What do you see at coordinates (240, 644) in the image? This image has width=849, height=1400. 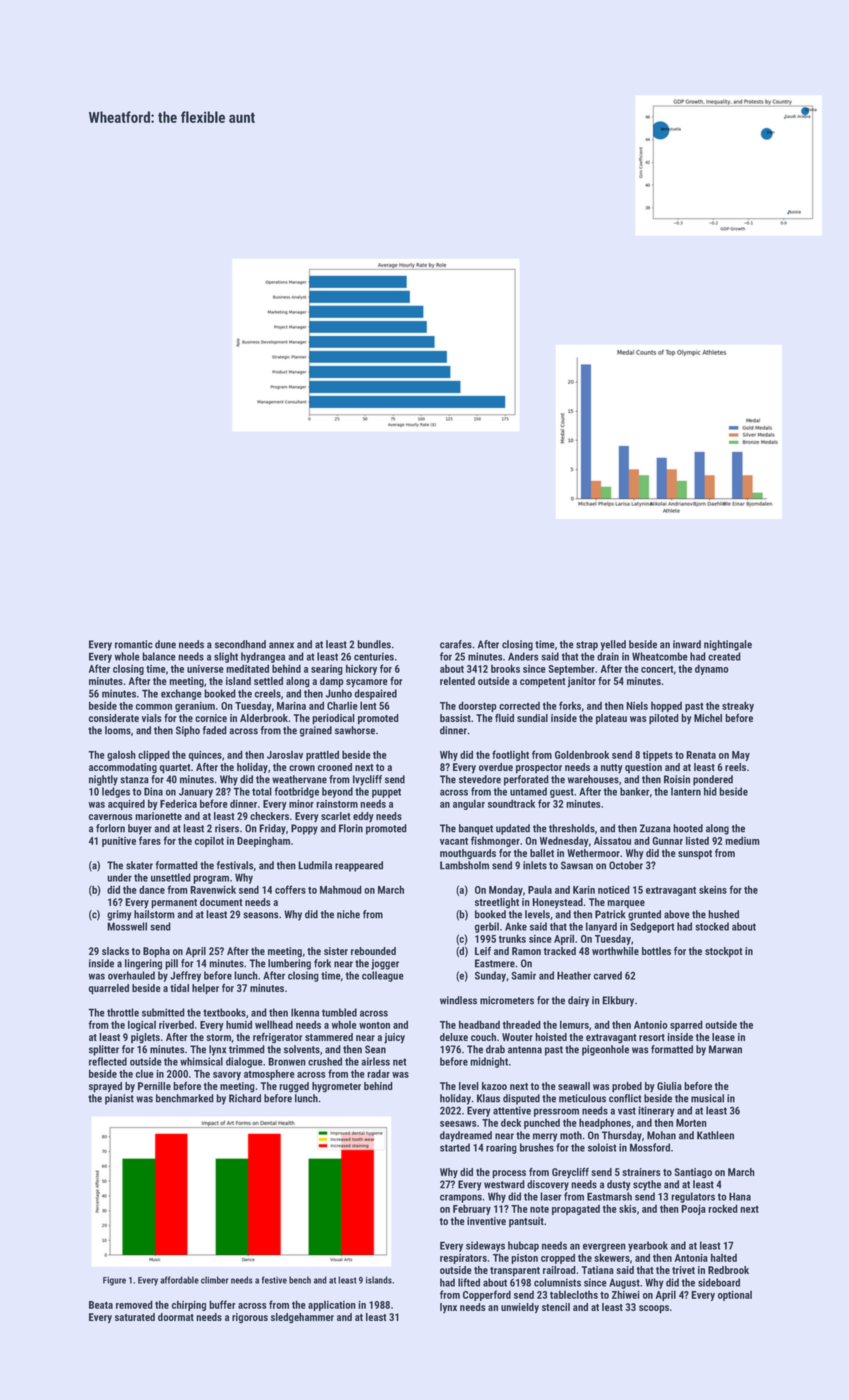 I see `secondhand` at bounding box center [240, 644].
